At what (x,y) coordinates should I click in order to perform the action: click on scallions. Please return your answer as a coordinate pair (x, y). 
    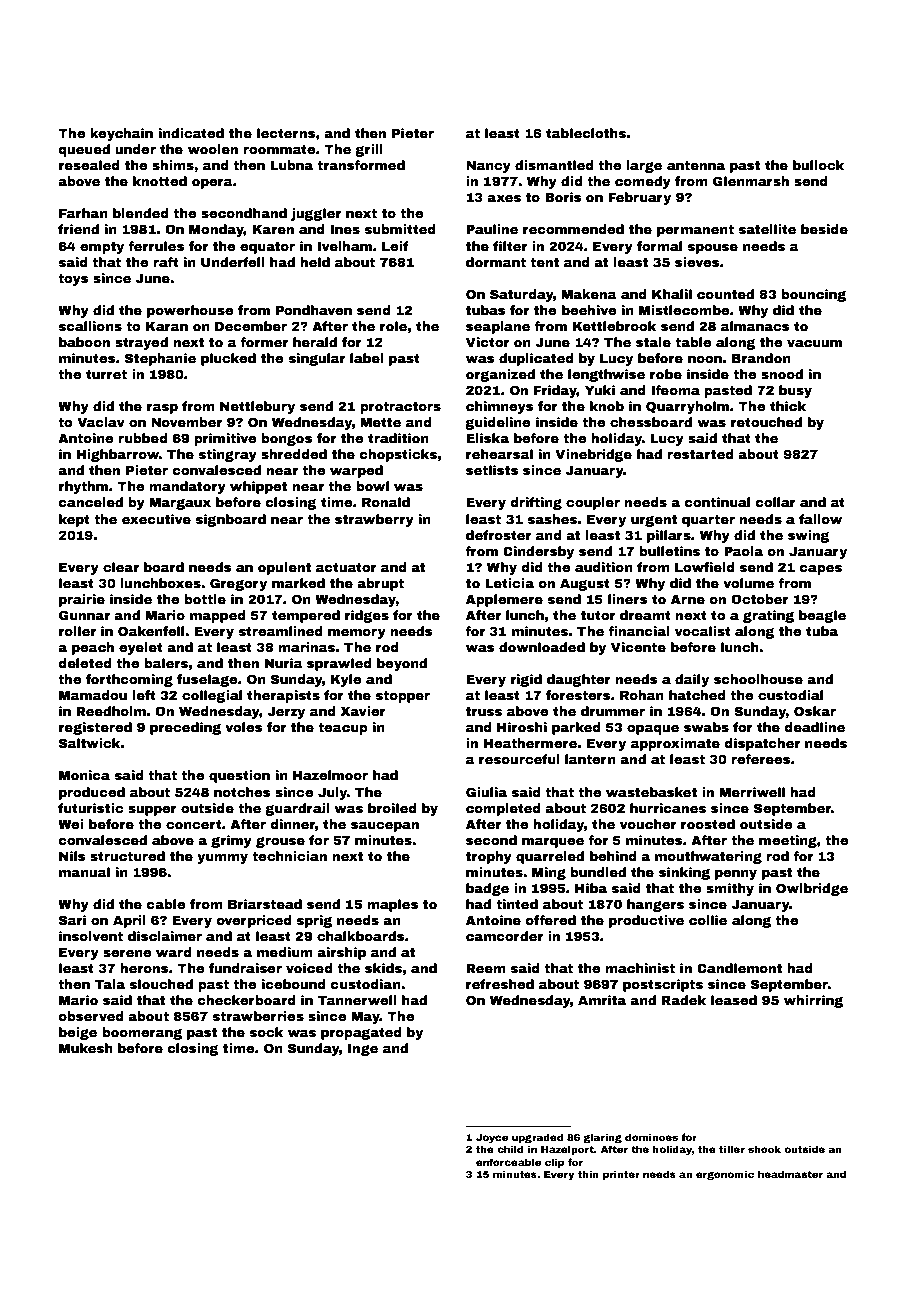
    Looking at the image, I should click on (90, 326).
